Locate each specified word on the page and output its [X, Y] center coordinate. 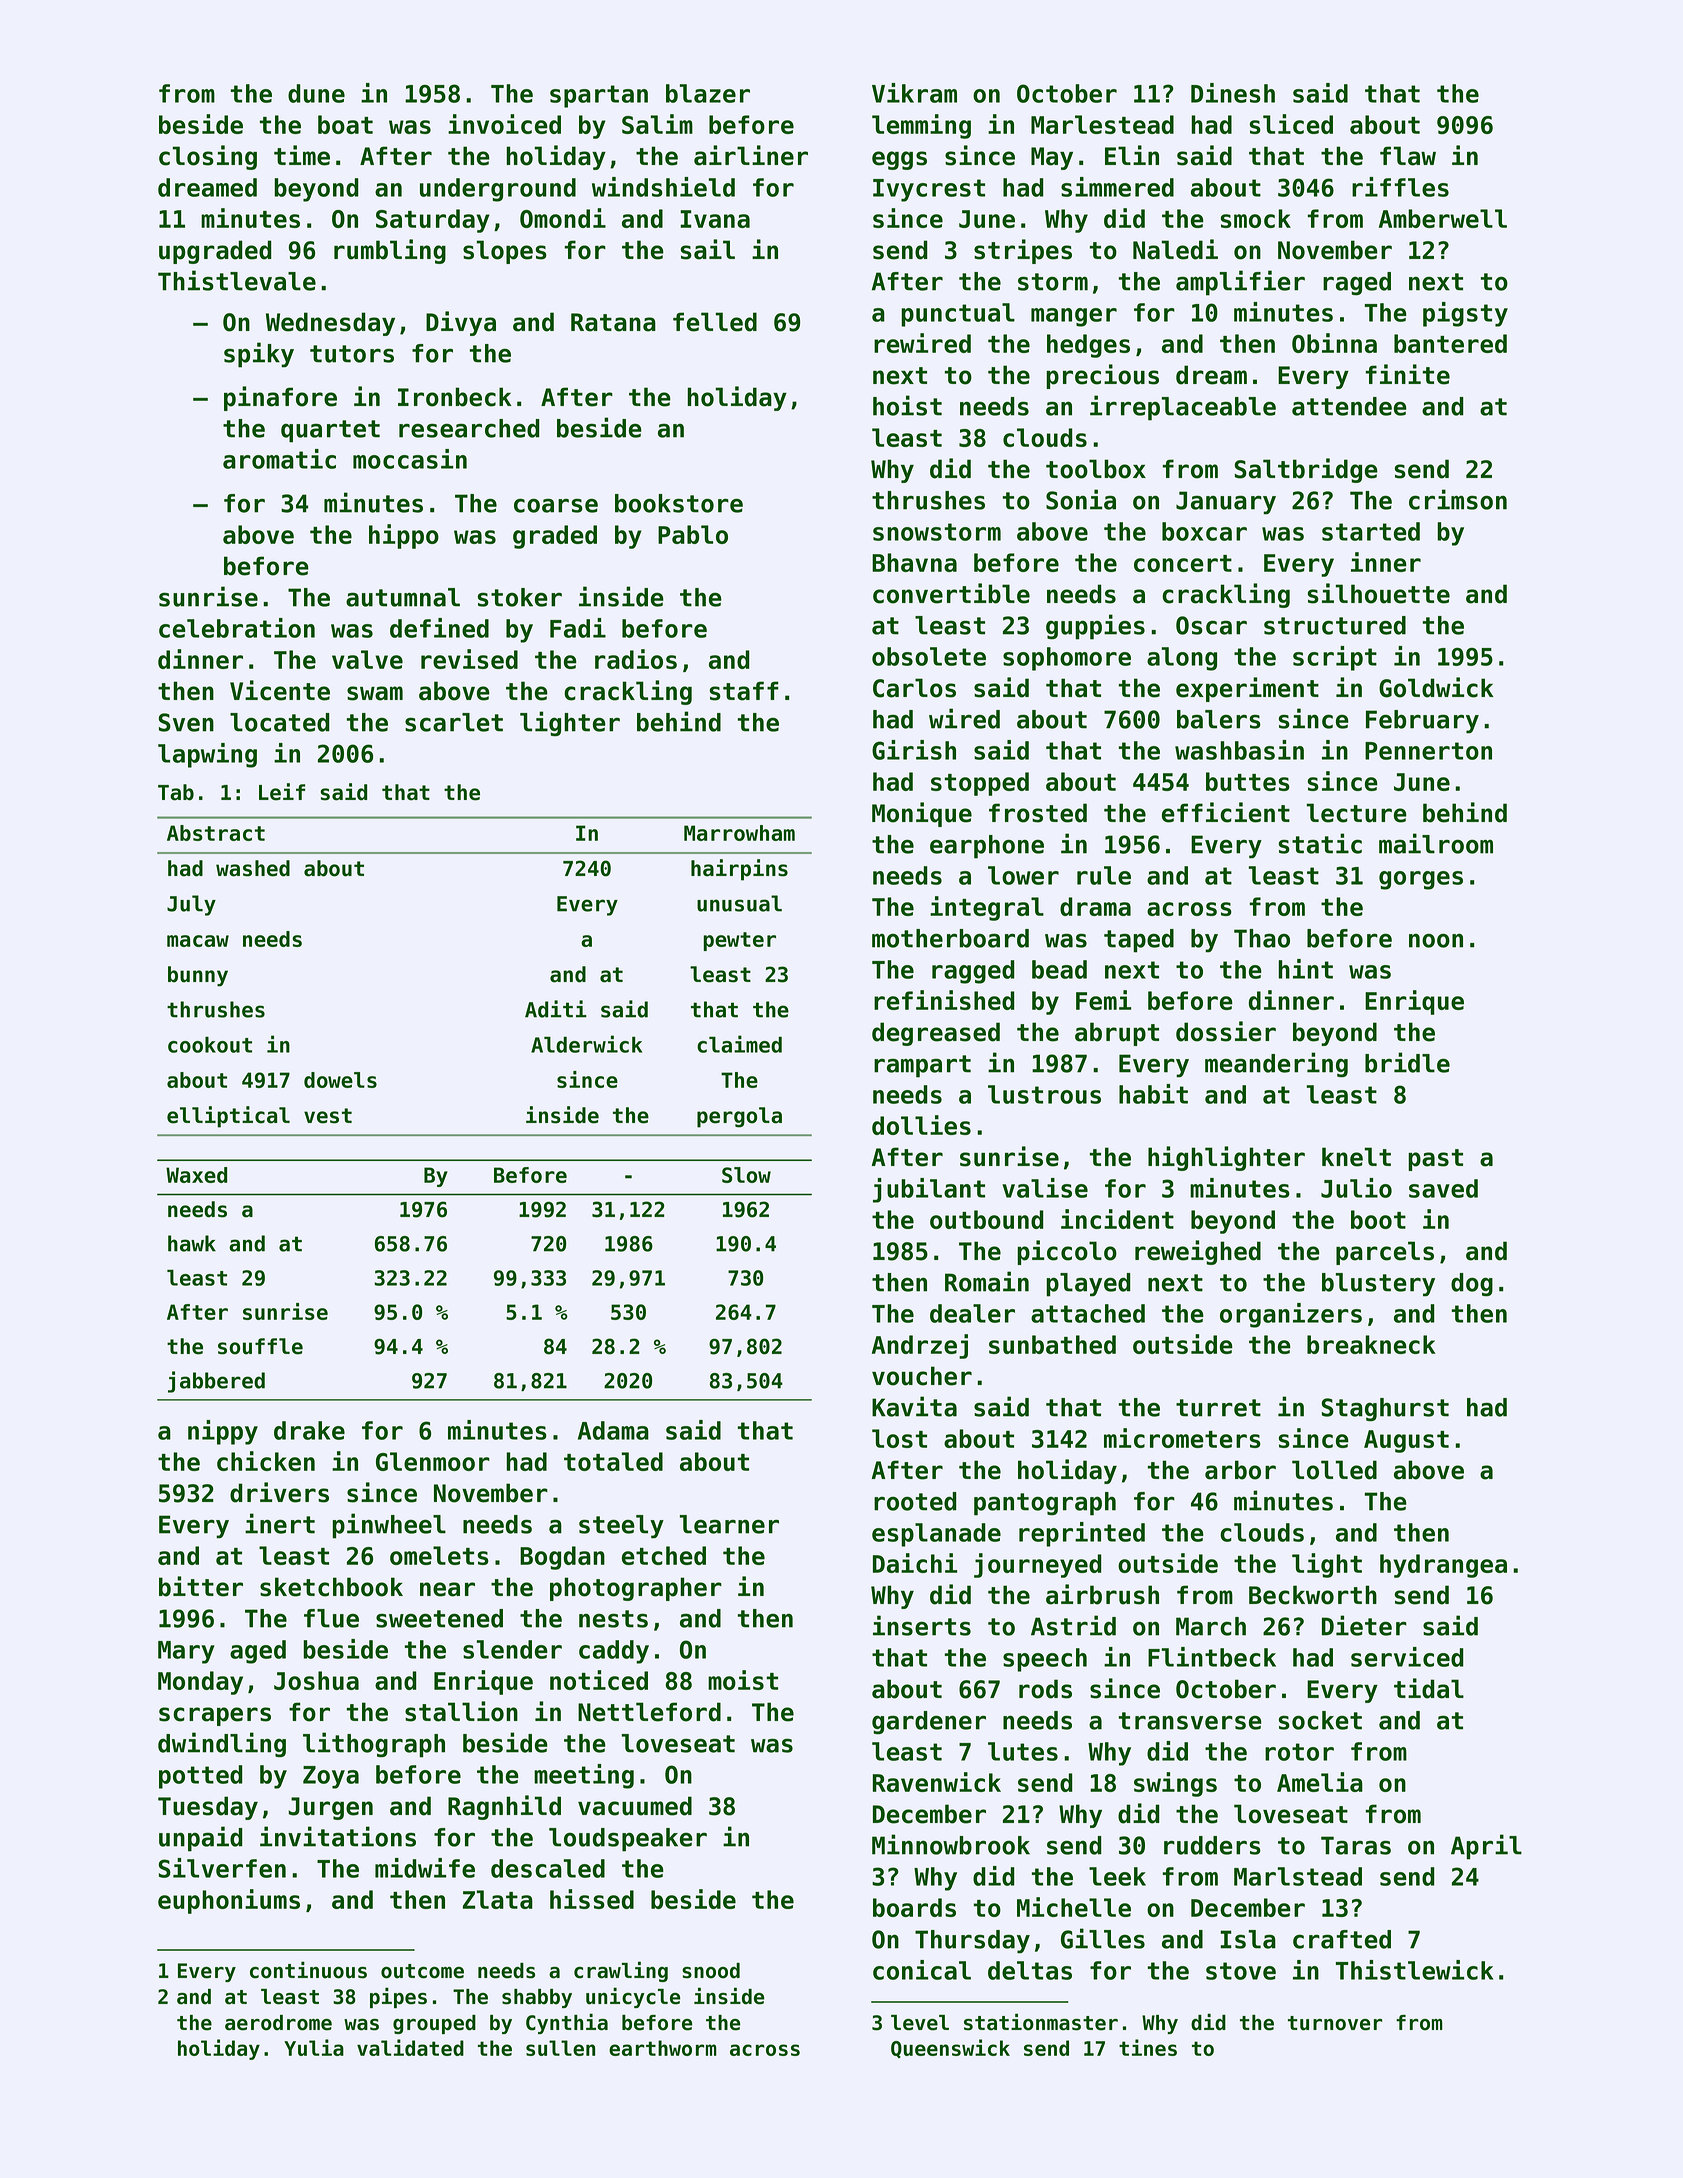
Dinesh [1233, 93]
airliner [751, 155]
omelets [439, 1555]
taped [1139, 941]
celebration [237, 628]
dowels [340, 1080]
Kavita [914, 1406]
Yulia [314, 2047]
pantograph [1045, 1504]
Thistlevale [237, 280]
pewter [739, 941]
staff [744, 691]
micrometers [1182, 1438]
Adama [613, 1430]
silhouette [1379, 593]
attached [1088, 1313]
